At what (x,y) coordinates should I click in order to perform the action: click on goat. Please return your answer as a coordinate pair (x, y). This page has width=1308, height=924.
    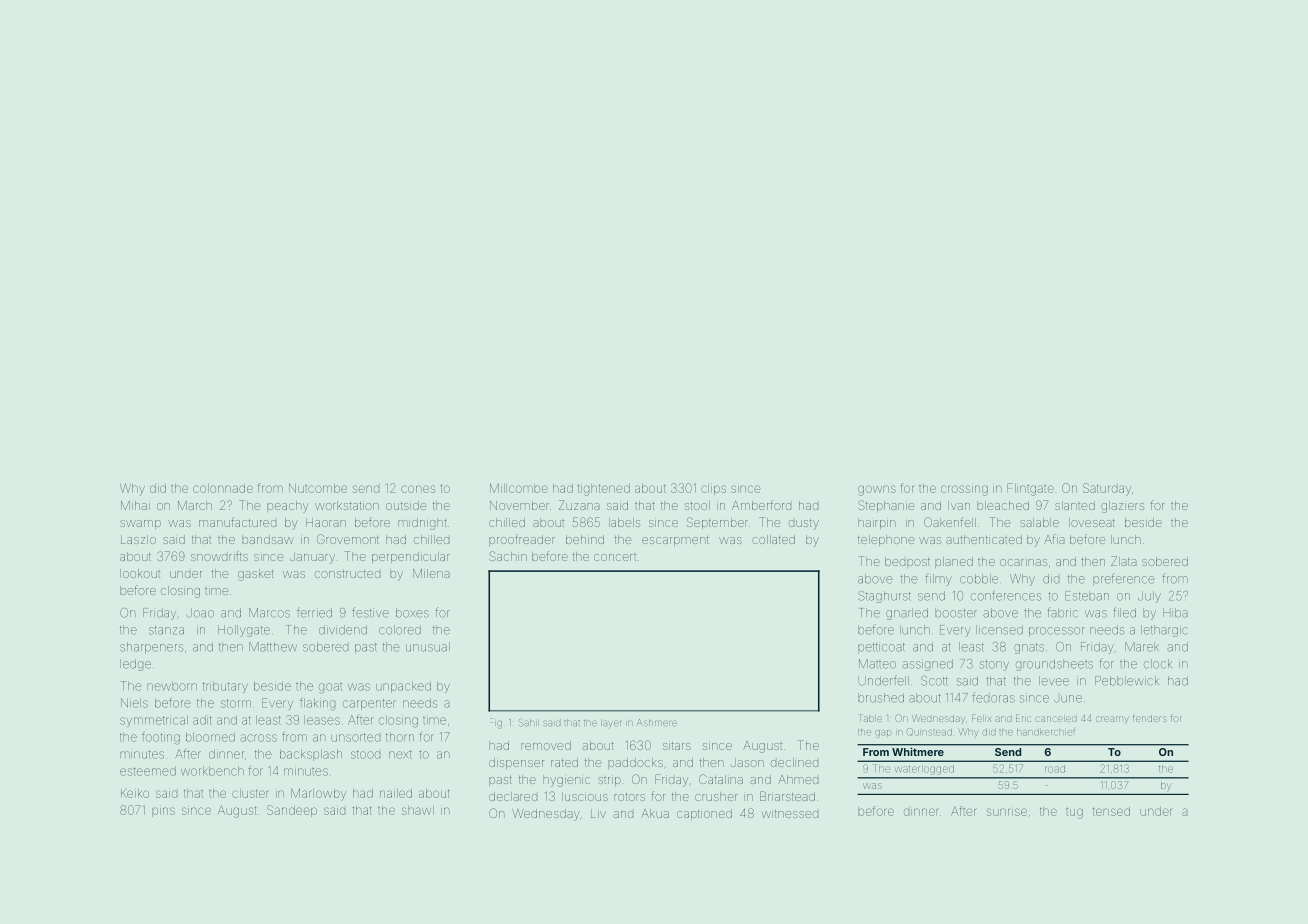
    Looking at the image, I should click on (330, 688).
